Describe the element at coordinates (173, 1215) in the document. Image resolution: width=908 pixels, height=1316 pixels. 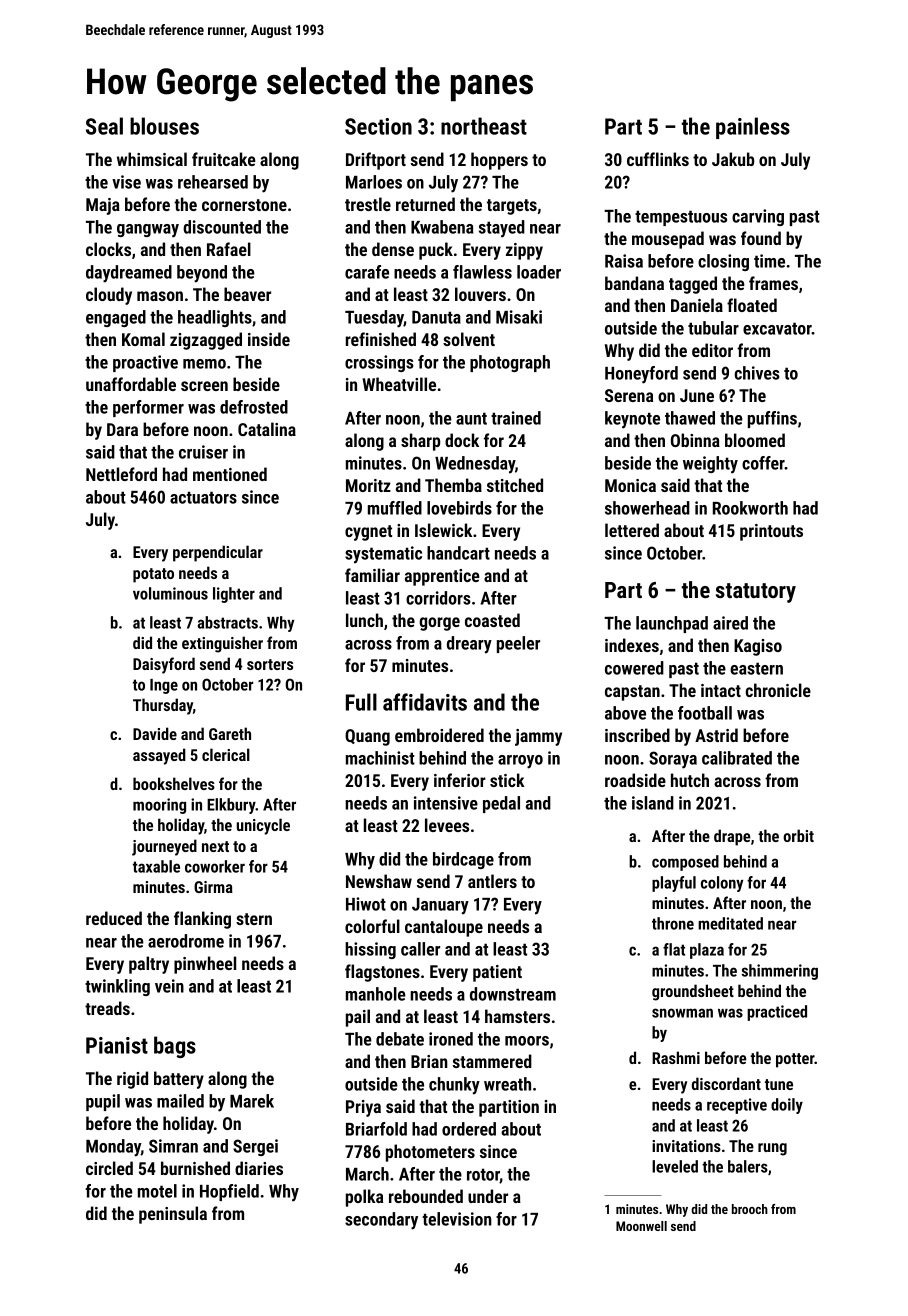
I see `peninsula` at that location.
